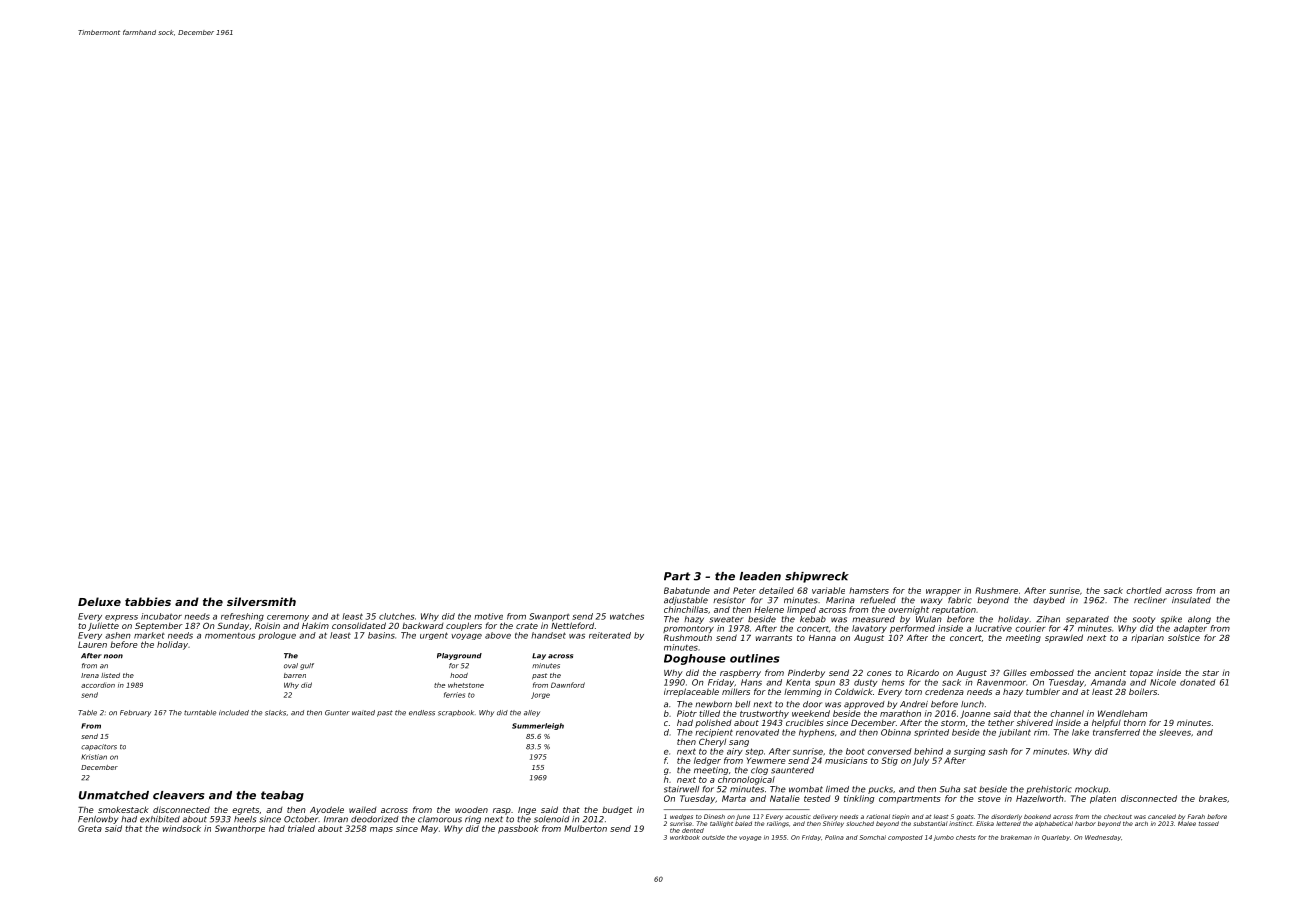  I want to click on Inge, so click(527, 811).
